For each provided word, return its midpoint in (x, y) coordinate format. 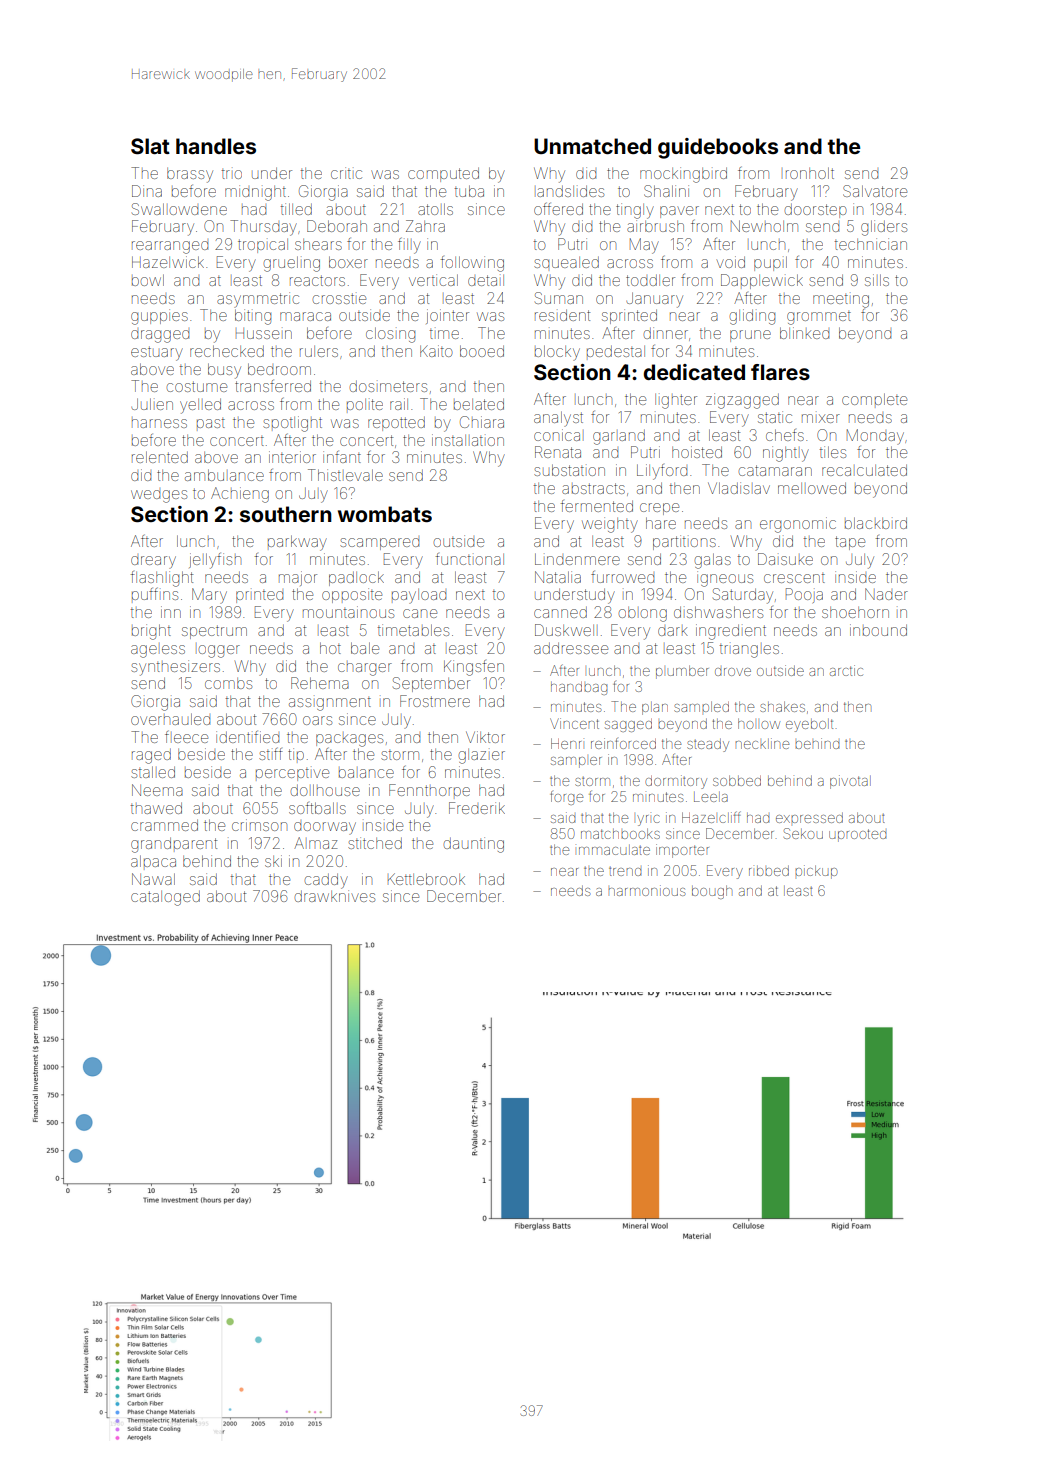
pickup (816, 872)
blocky (557, 353)
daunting (474, 845)
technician (871, 244)
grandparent (174, 845)
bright (151, 632)
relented (160, 457)
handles (216, 146)
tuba (469, 191)
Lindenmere (577, 559)
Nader (886, 594)
